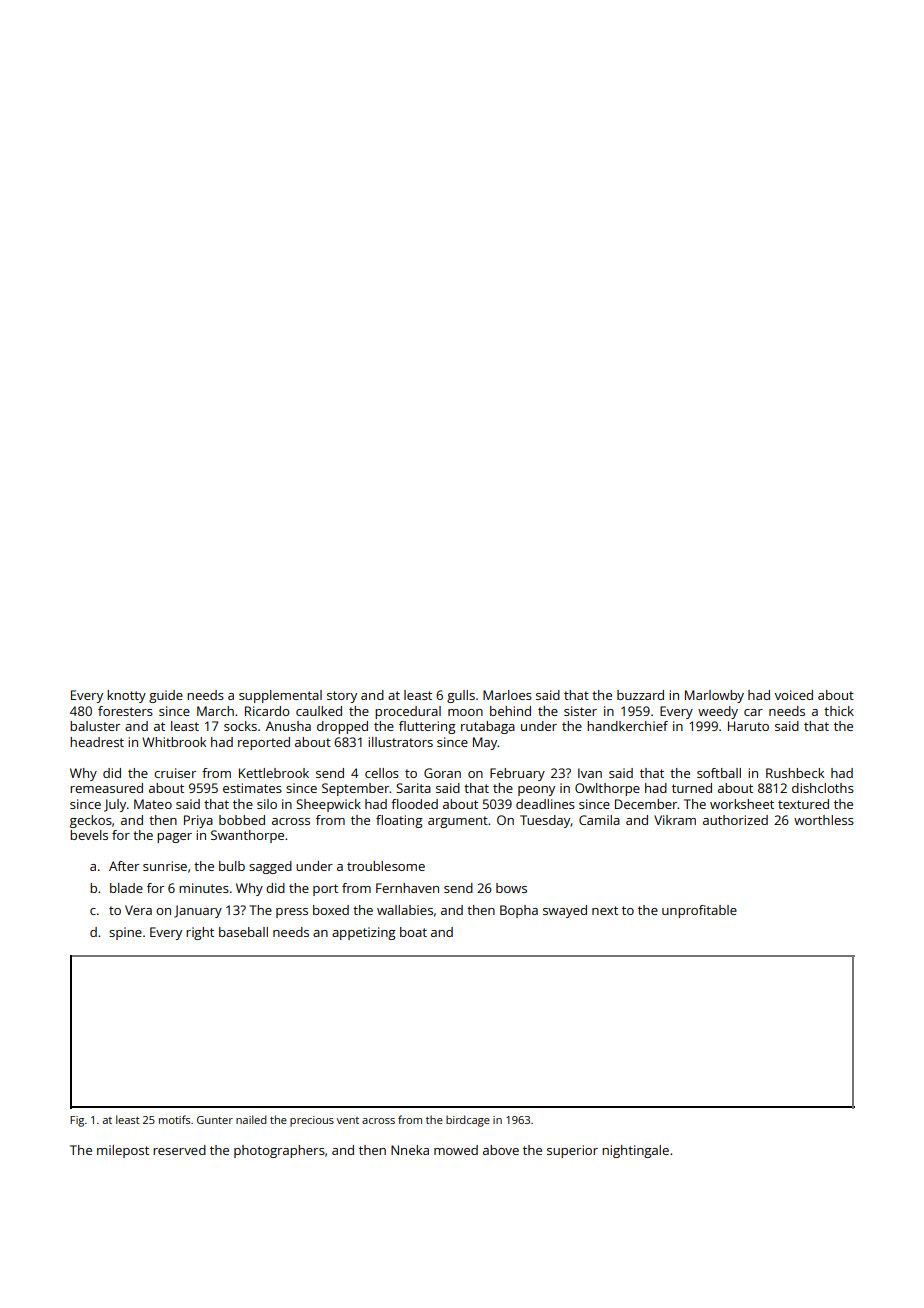  I want to click on birdcage, so click(468, 1121).
